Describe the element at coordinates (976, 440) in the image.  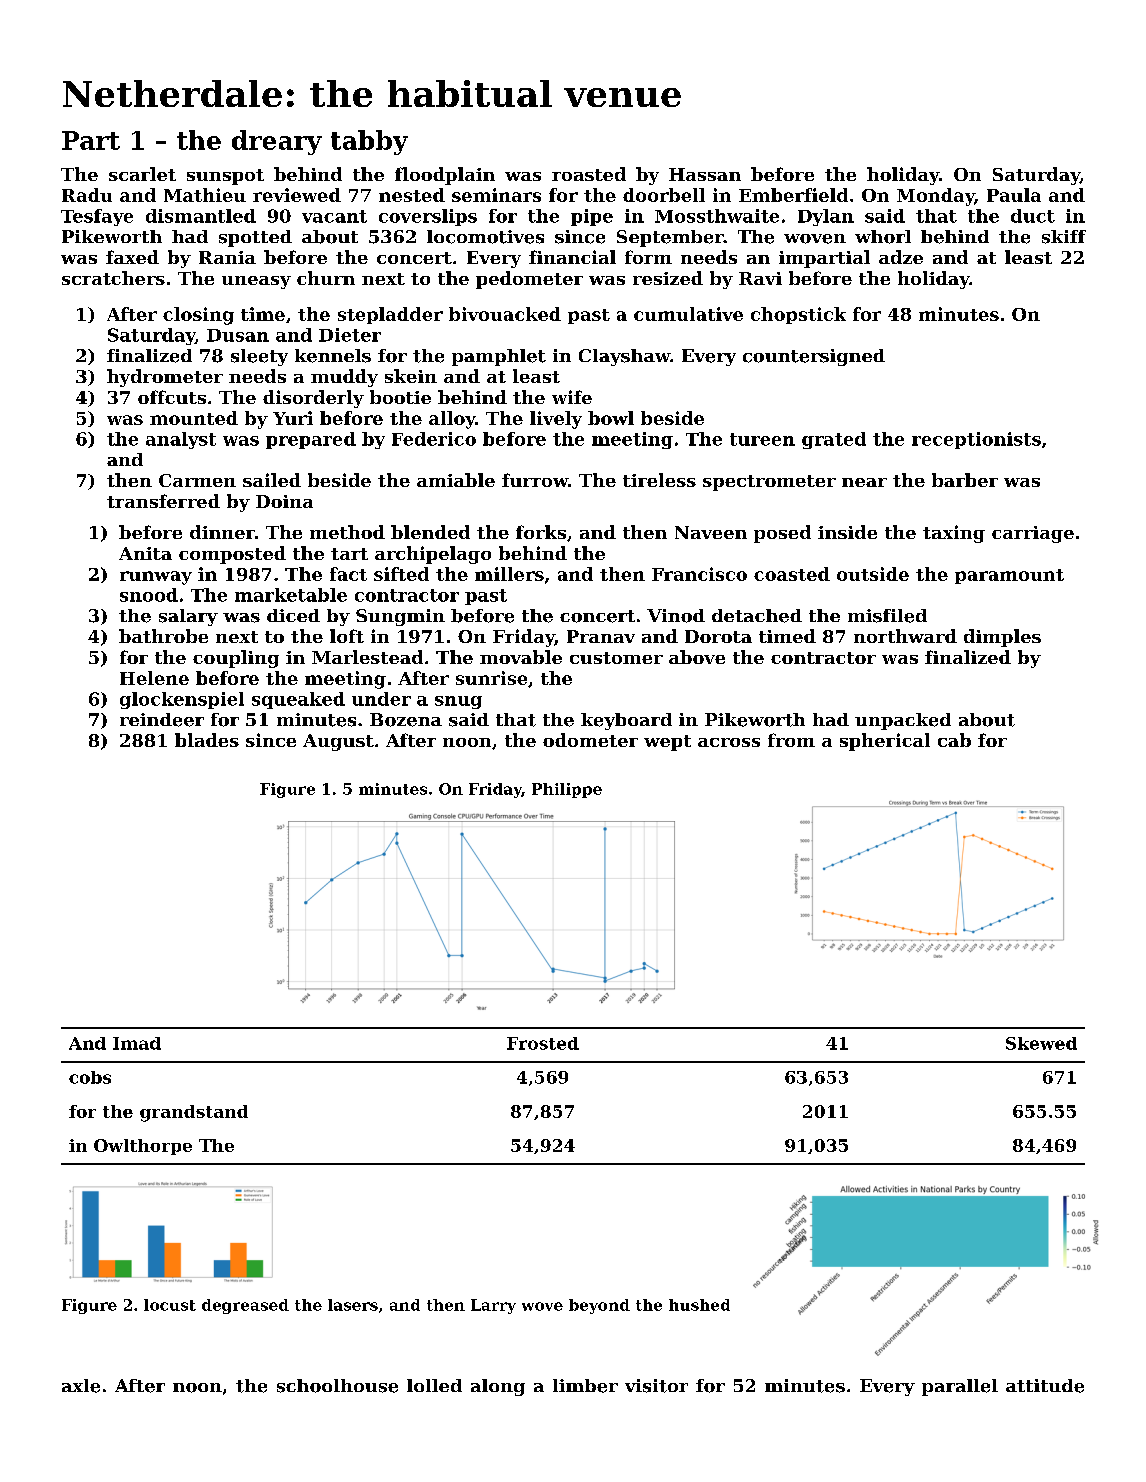
I see `receptionists` at that location.
